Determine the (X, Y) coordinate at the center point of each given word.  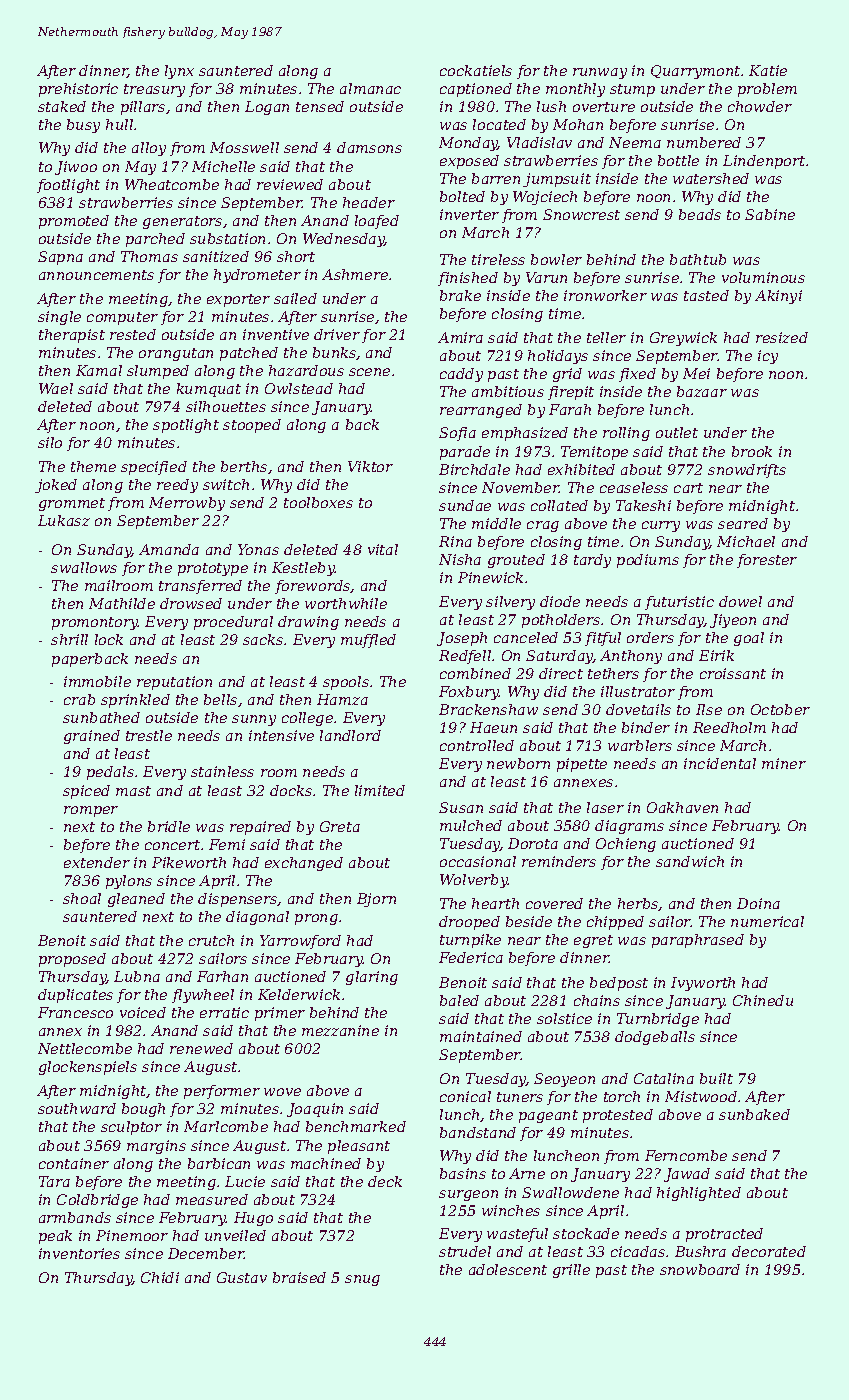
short (296, 256)
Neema (635, 142)
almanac (370, 88)
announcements (96, 275)
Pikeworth (189, 862)
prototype (213, 569)
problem (767, 90)
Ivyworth (703, 984)
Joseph (462, 639)
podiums (648, 561)
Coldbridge (97, 1201)
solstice (564, 1018)
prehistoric (78, 90)
